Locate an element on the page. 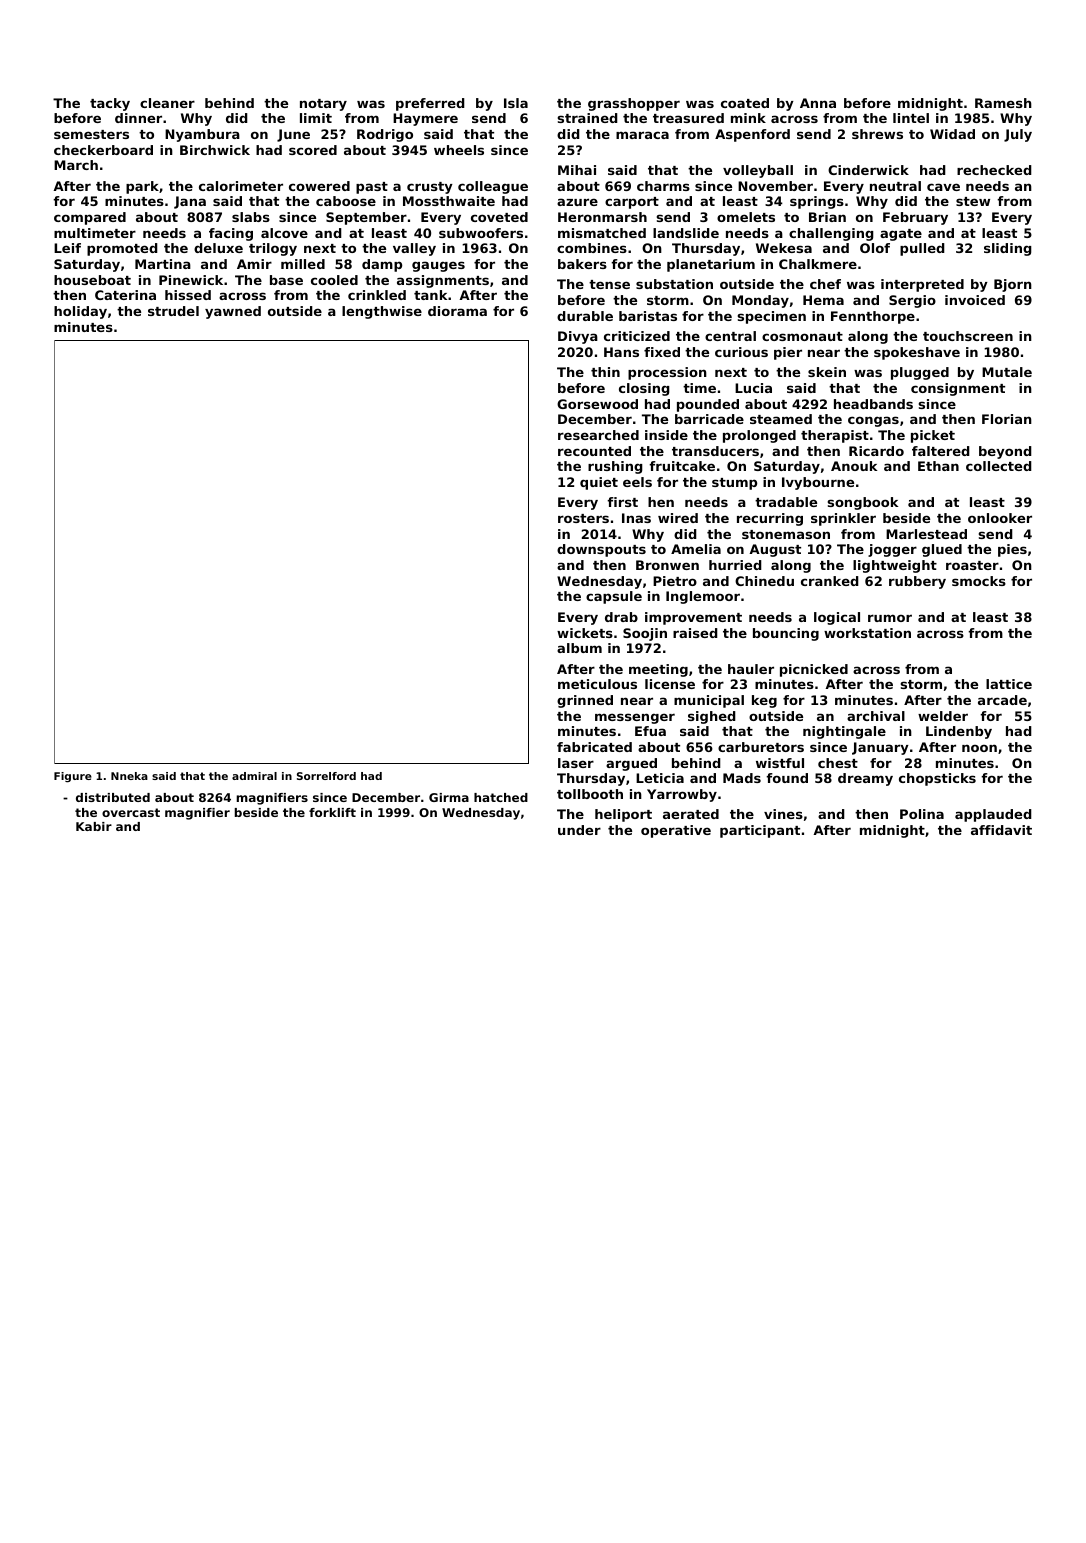  Nyambura is located at coordinates (202, 135).
